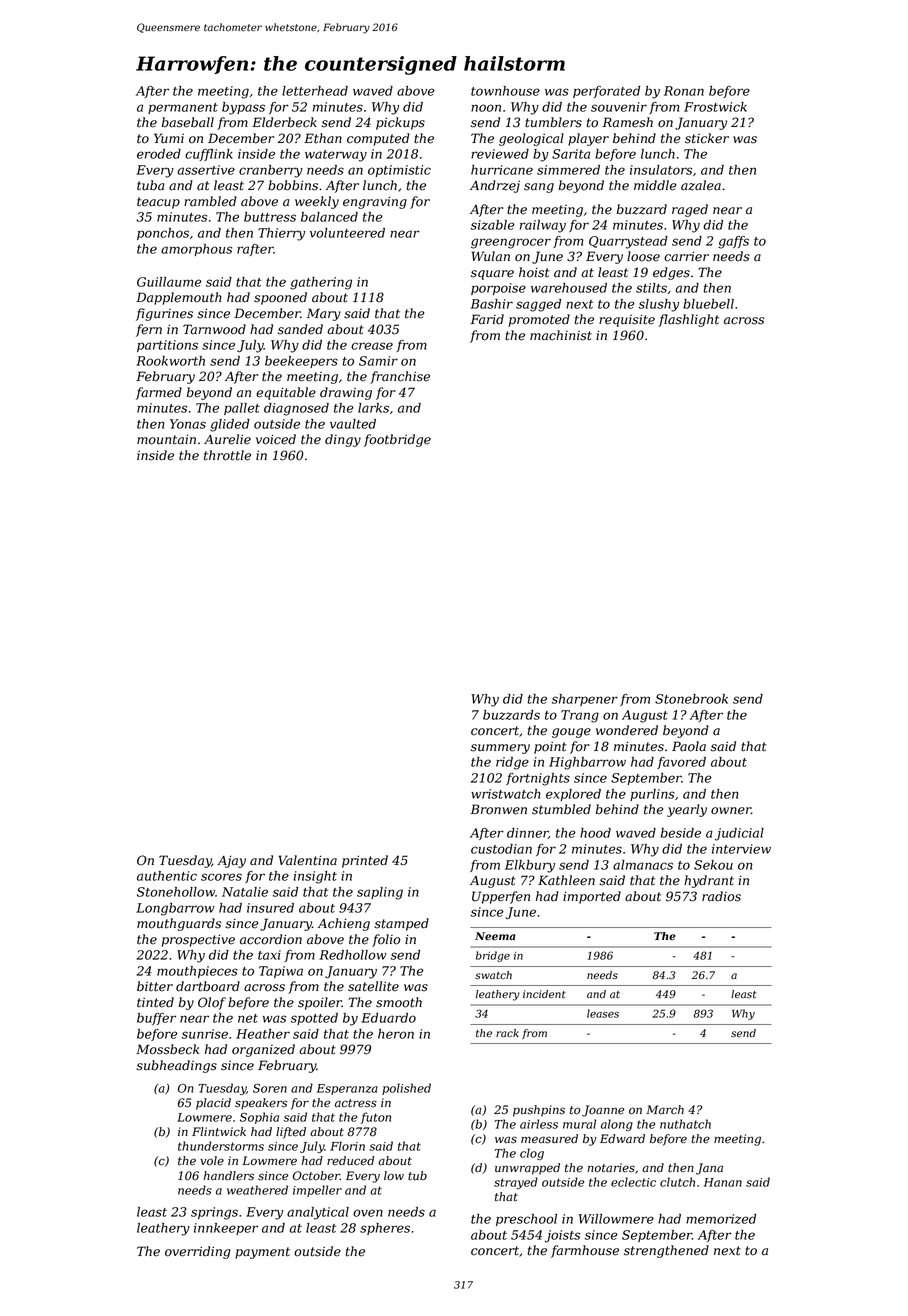 This screenshot has height=1316, width=908. I want to click on letterhead, so click(315, 91).
